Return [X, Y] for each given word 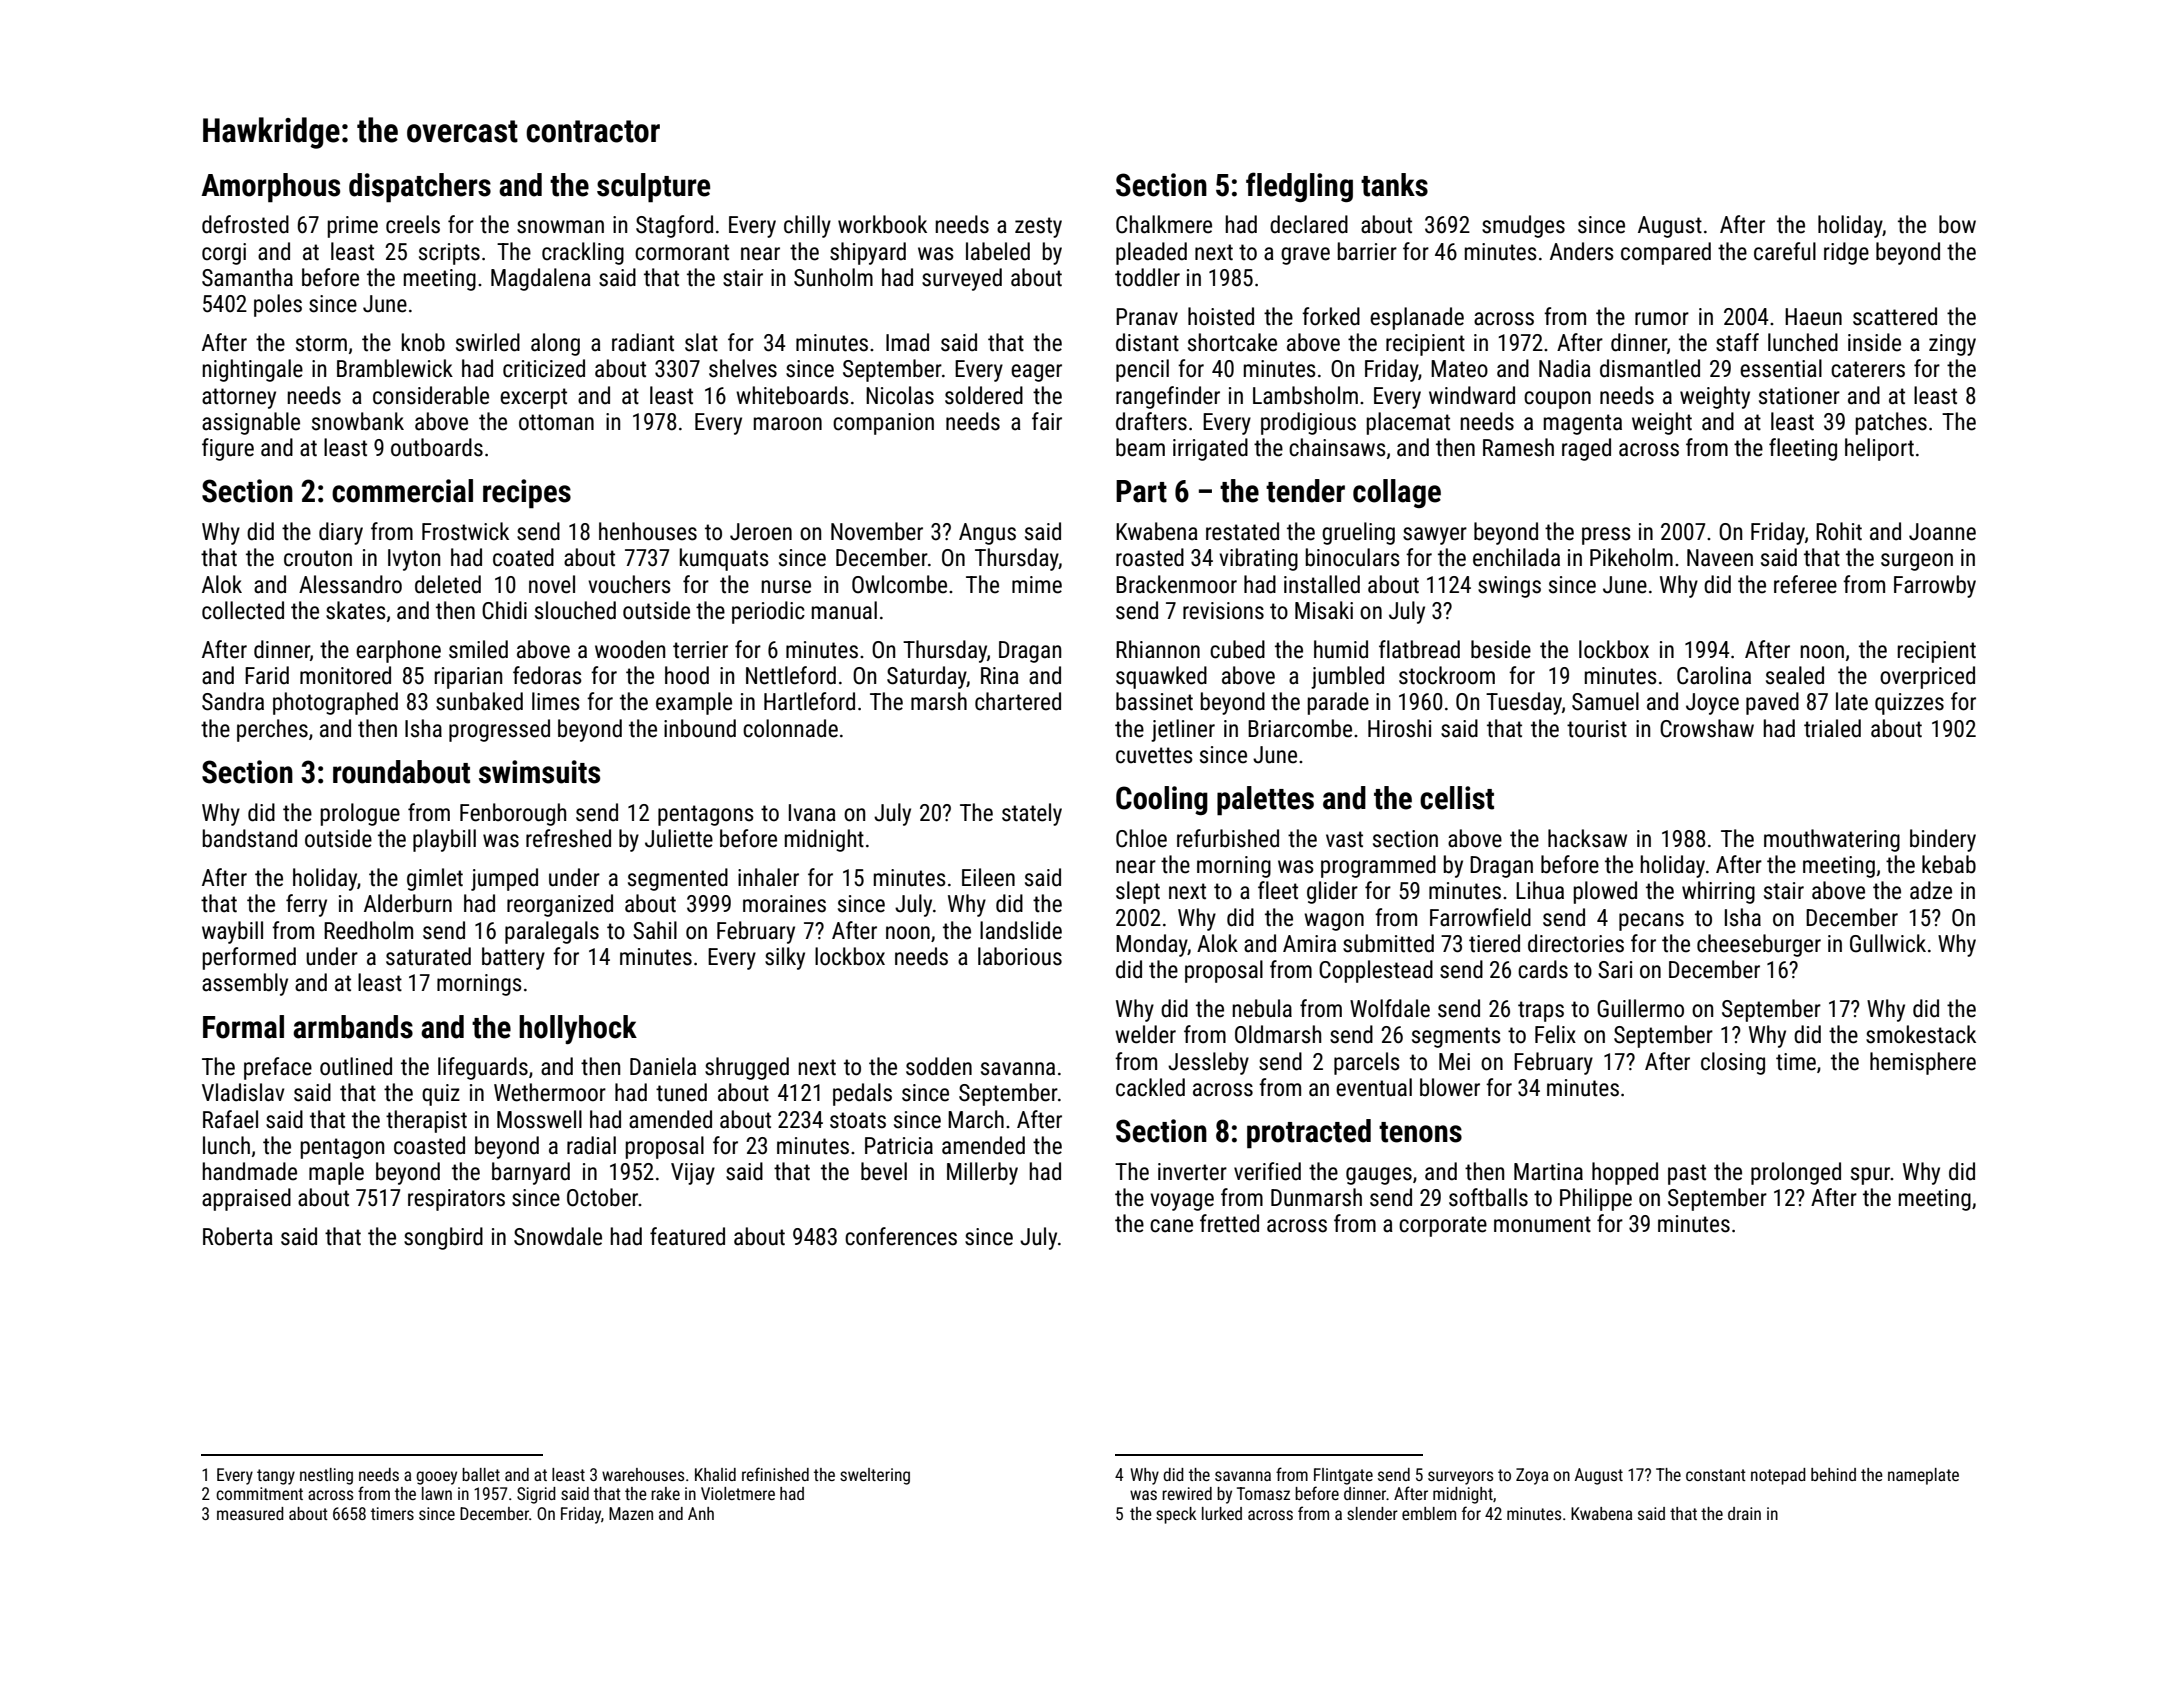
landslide [1021, 930]
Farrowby [1935, 586]
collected [243, 610]
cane [1171, 1226]
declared [1309, 224]
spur [1870, 1176]
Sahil [655, 930]
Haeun [1813, 317]
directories [1576, 943]
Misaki [1324, 610]
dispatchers [420, 188]
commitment [259, 1493]
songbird [443, 1238]
